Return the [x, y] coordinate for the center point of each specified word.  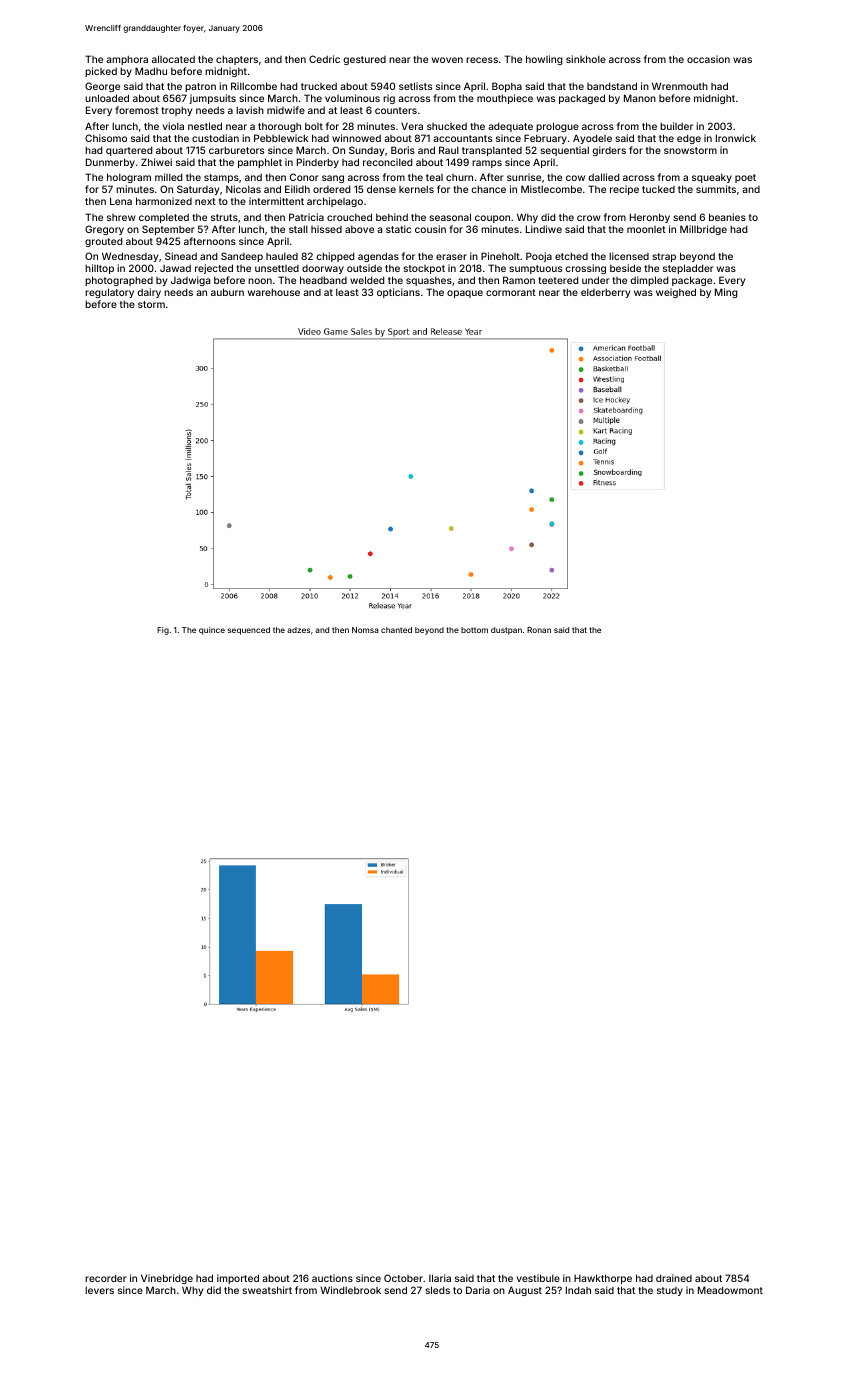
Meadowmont [730, 1290]
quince [212, 631]
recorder [105, 1278]
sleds [437, 1290]
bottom [474, 630]
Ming [726, 293]
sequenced [249, 631]
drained [674, 1278]
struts [224, 217]
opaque [465, 294]
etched [571, 256]
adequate [510, 127]
